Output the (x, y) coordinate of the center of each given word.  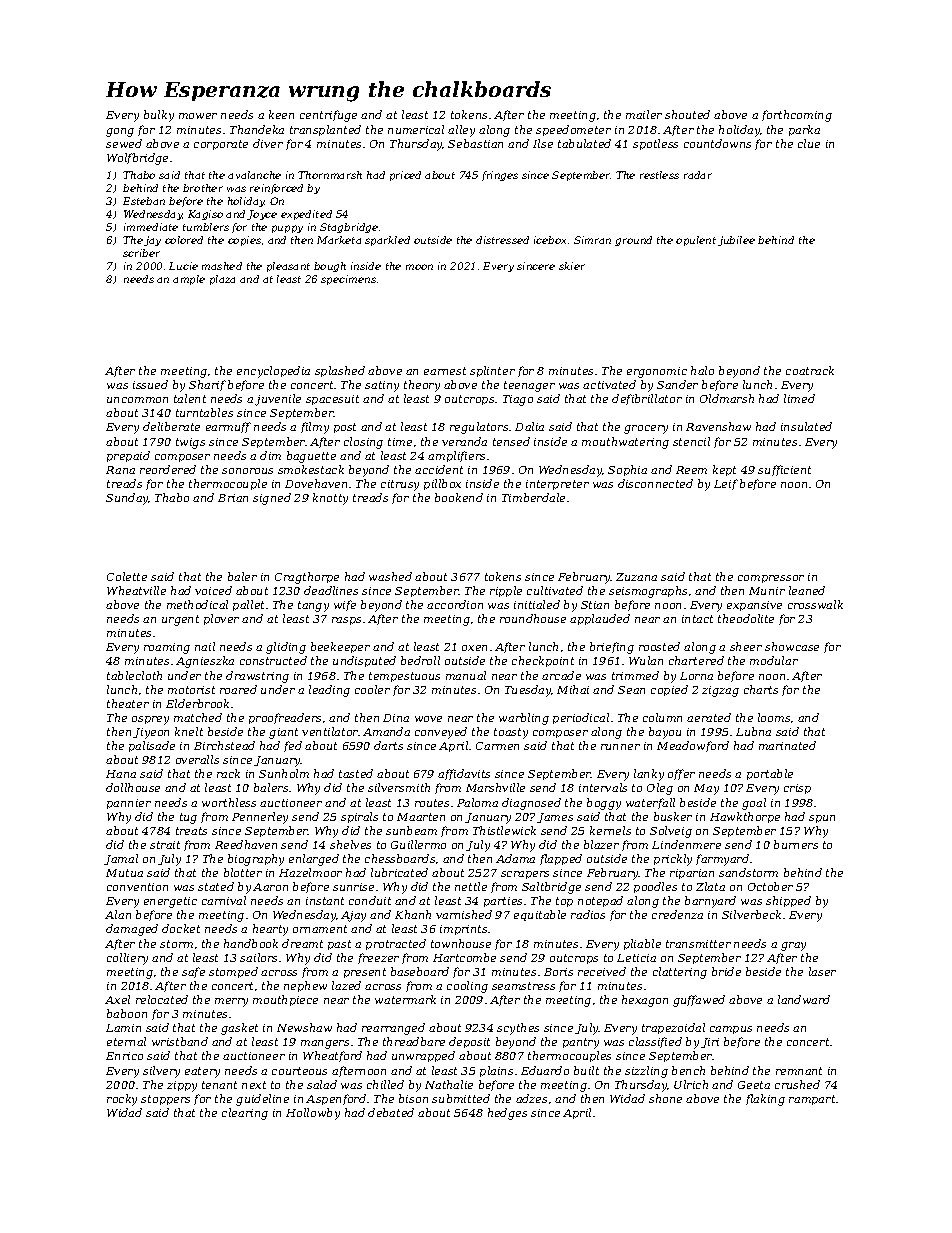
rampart (812, 1100)
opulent (696, 241)
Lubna (753, 731)
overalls (197, 759)
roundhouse (533, 618)
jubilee (736, 241)
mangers (325, 1044)
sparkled (387, 241)
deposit (469, 1042)
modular (774, 660)
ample (189, 280)
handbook (251, 943)
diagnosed (531, 804)
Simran (592, 240)
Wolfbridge (137, 159)
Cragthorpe (307, 578)
